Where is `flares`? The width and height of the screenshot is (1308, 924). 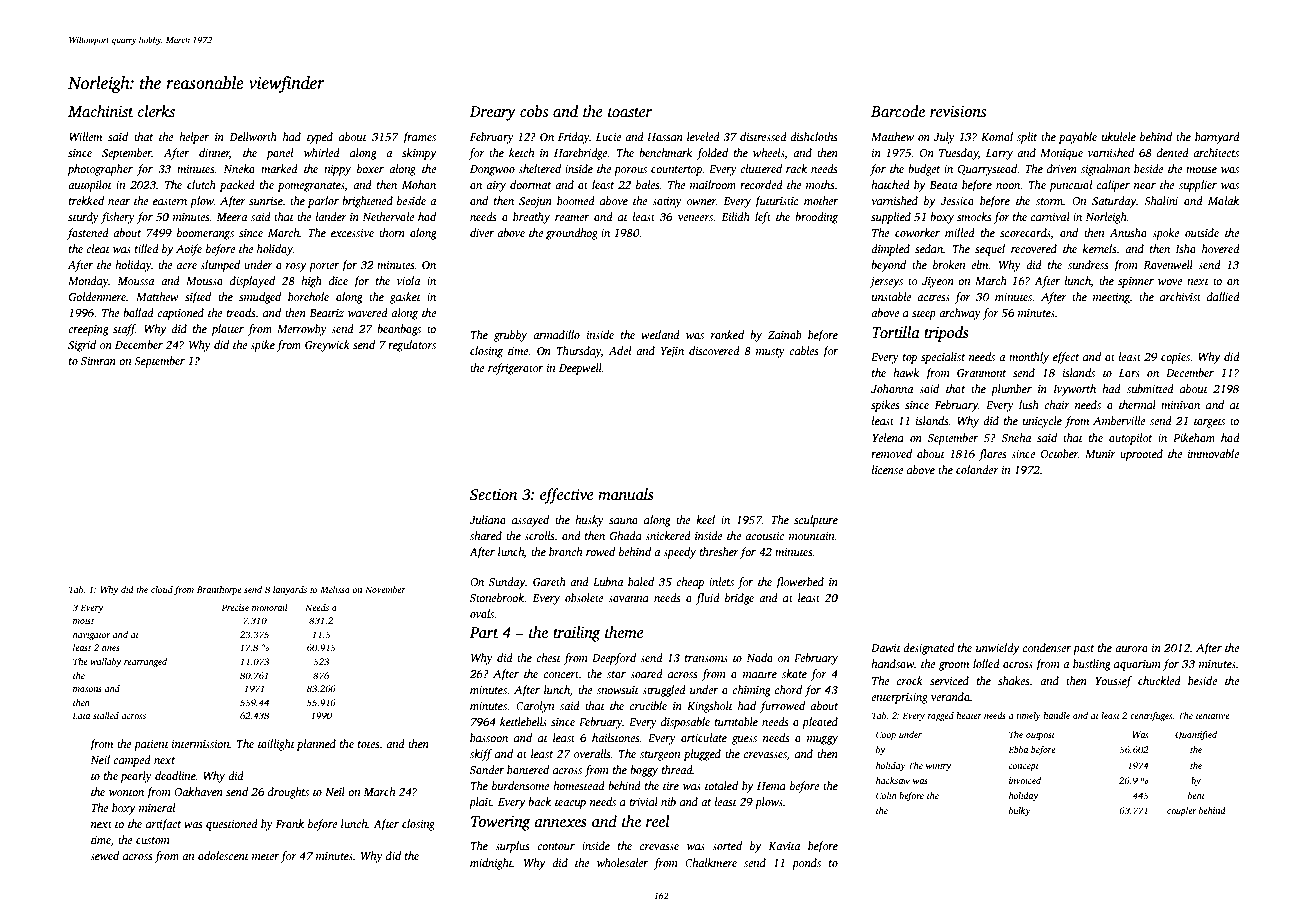 flares is located at coordinates (992, 455).
